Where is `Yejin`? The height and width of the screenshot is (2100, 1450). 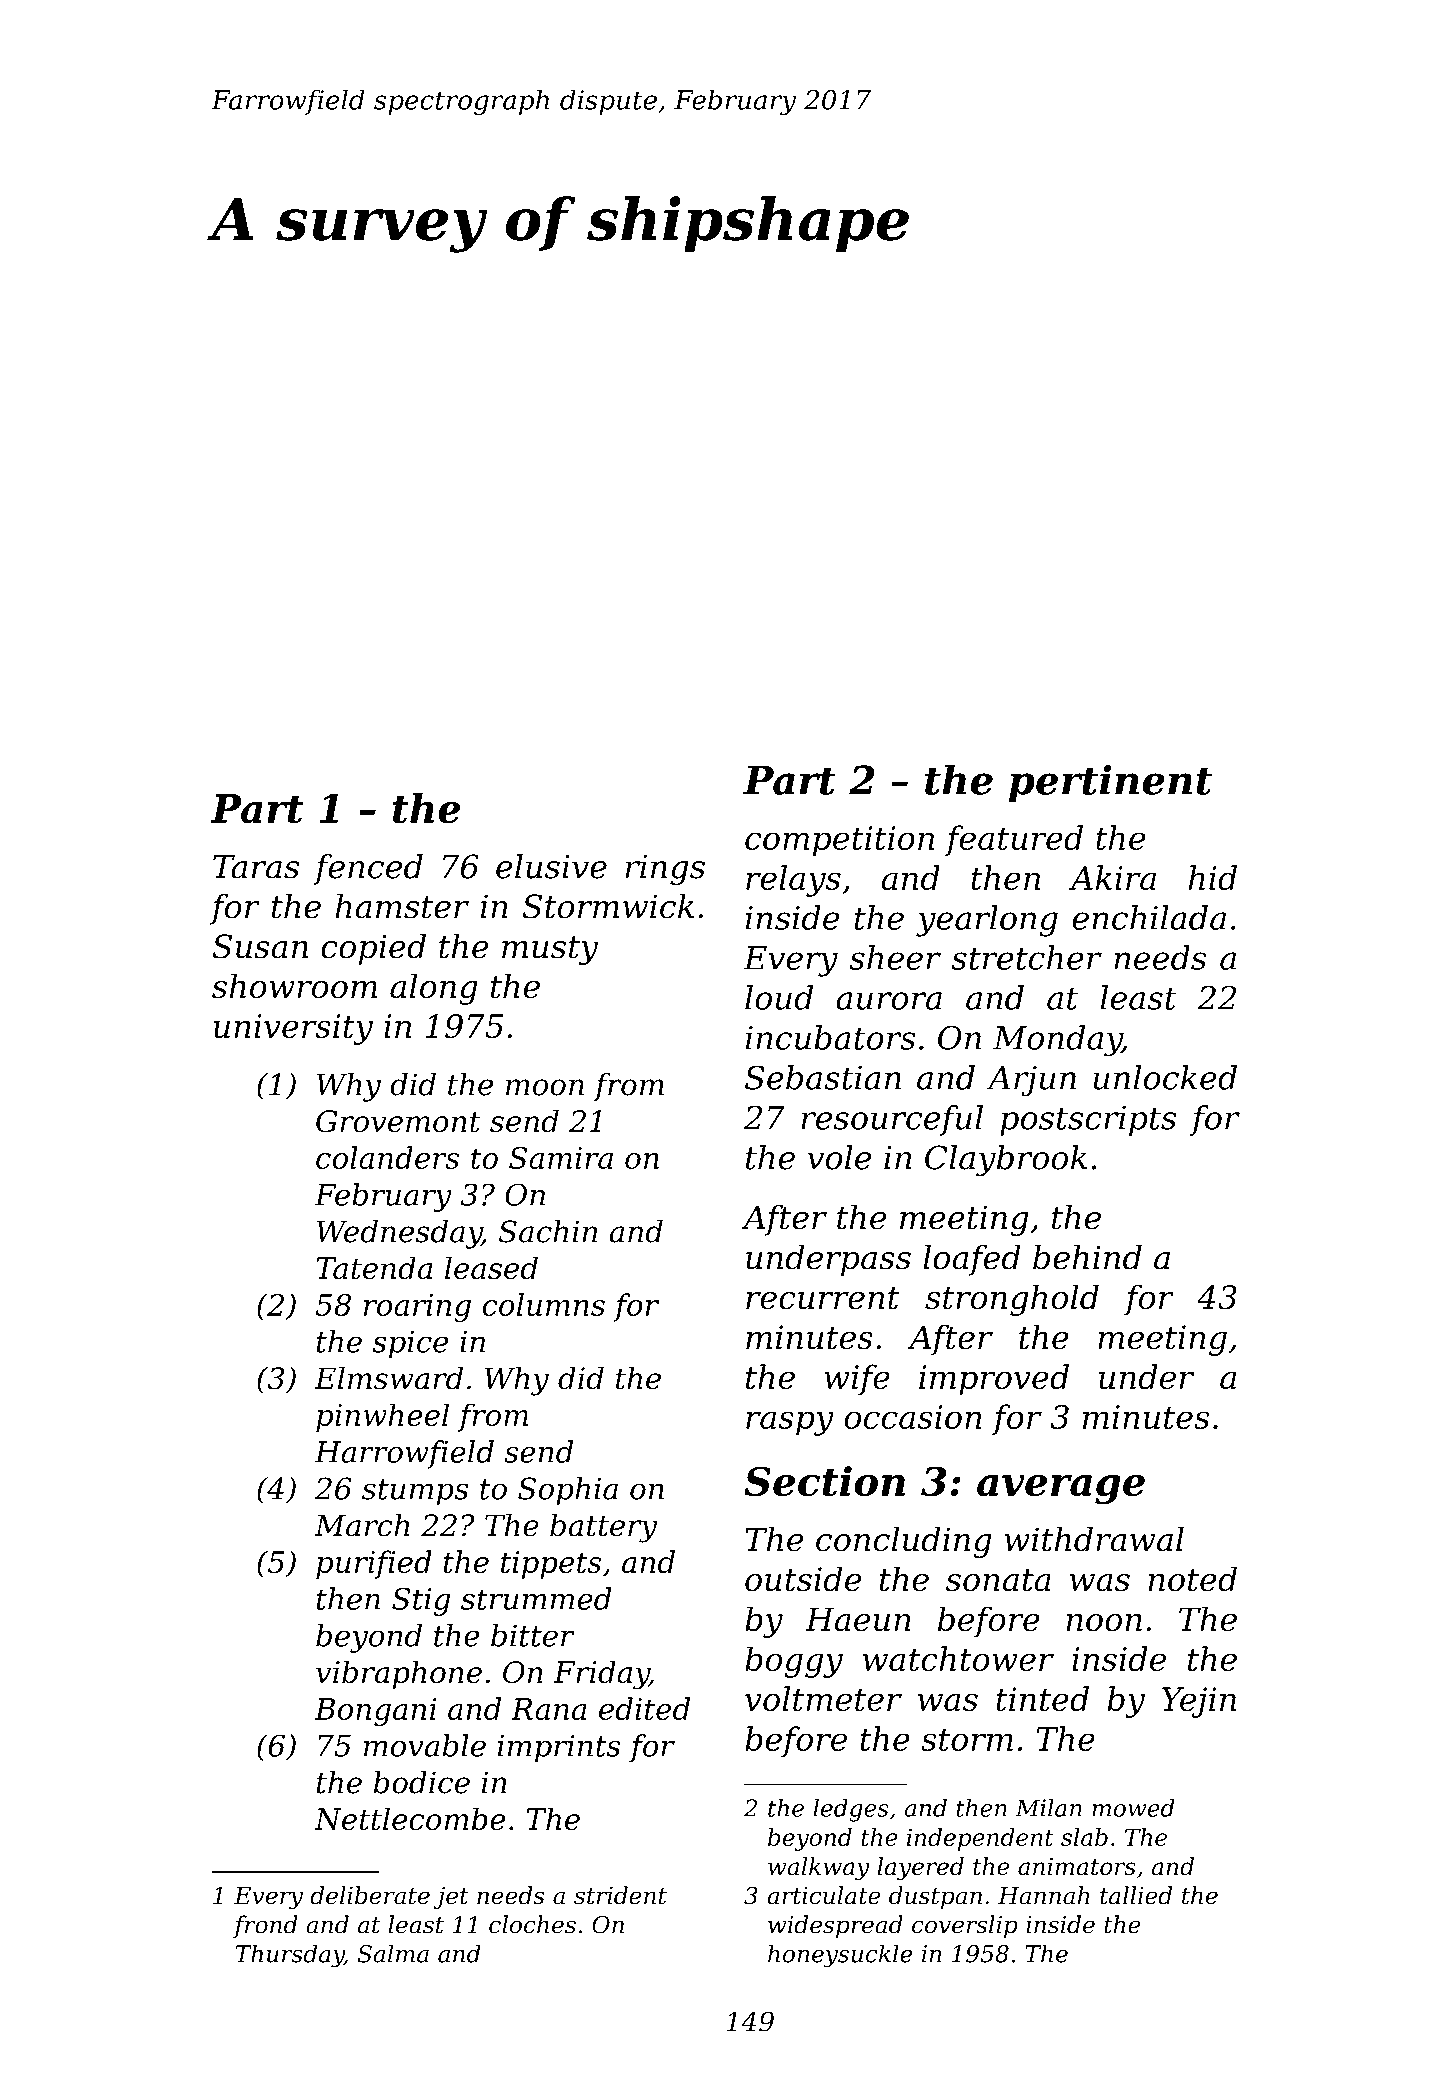 Yejin is located at coordinates (1199, 1702).
